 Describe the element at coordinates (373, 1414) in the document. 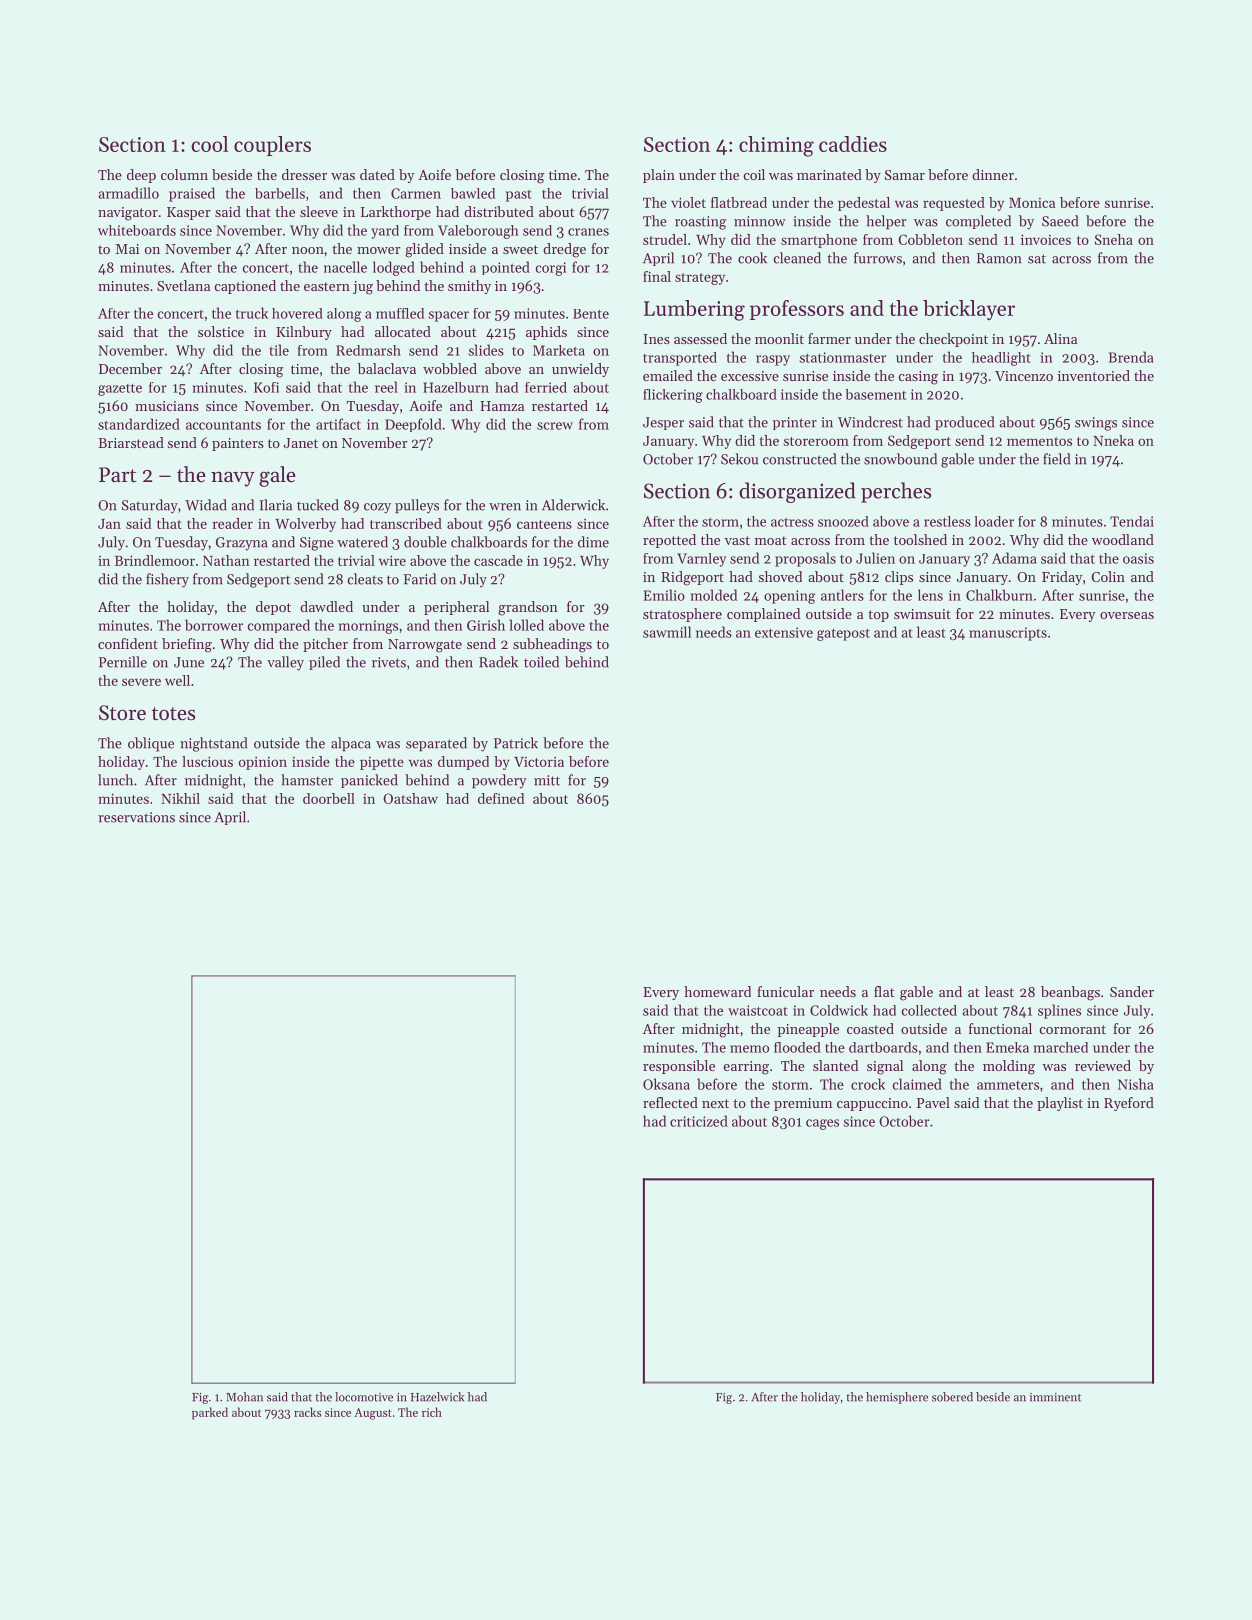

I see `August` at that location.
